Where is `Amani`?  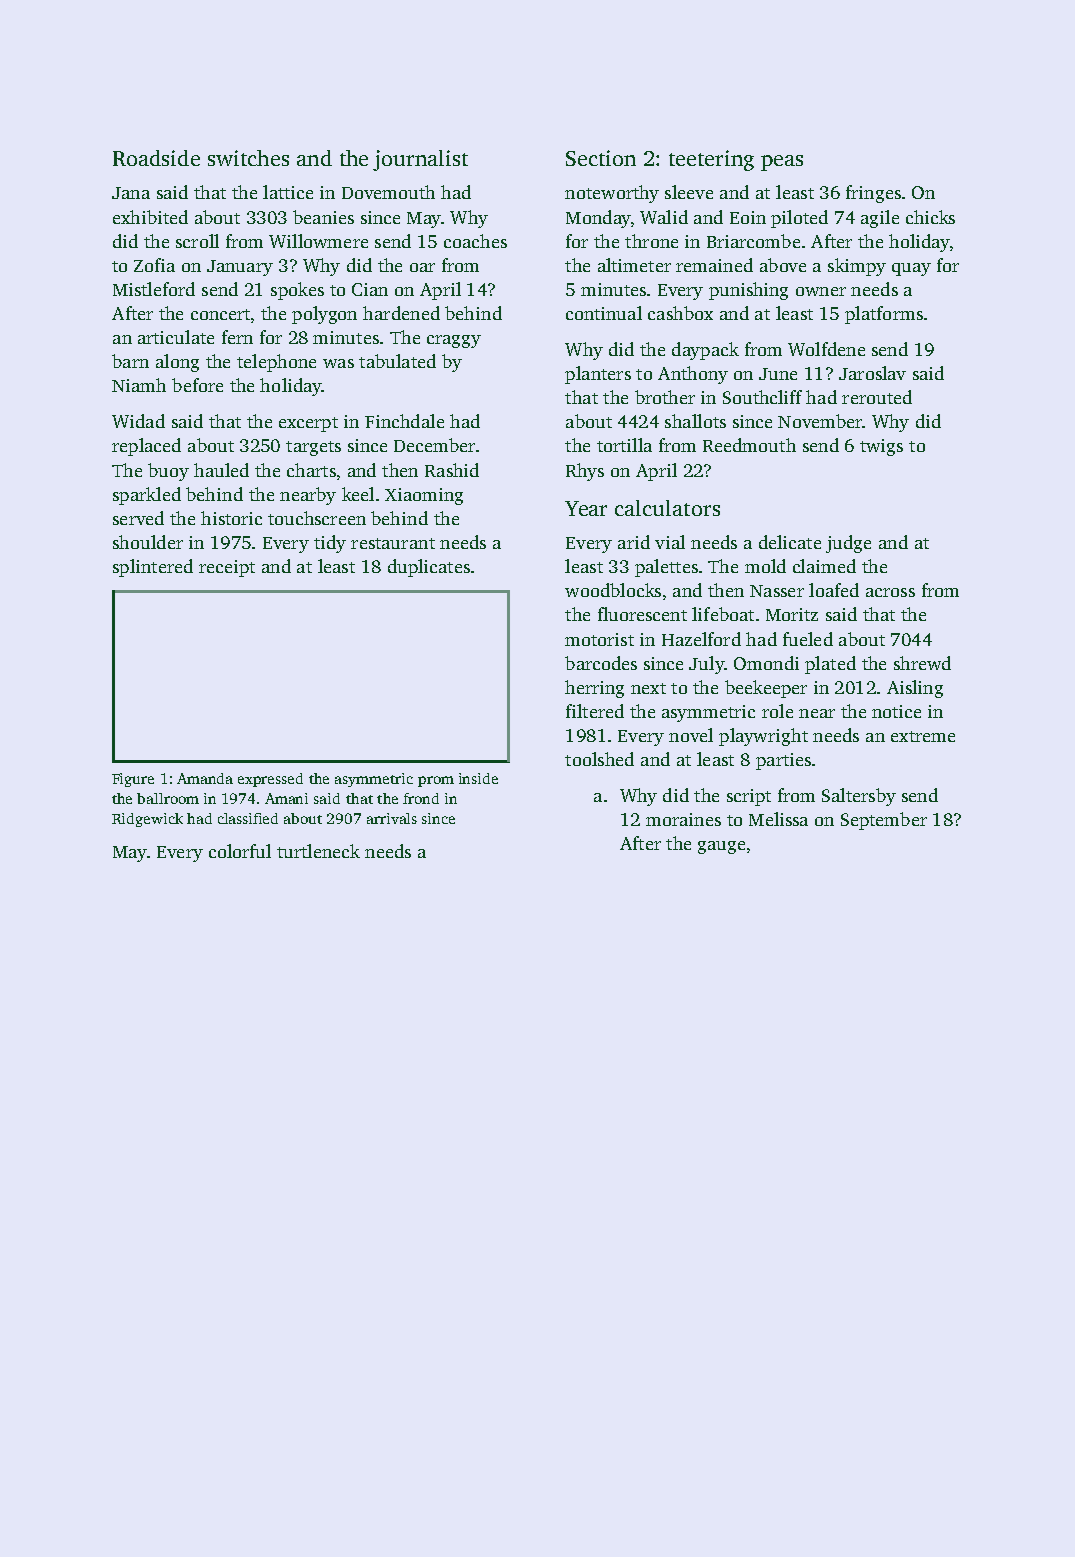 Amani is located at coordinates (286, 798).
